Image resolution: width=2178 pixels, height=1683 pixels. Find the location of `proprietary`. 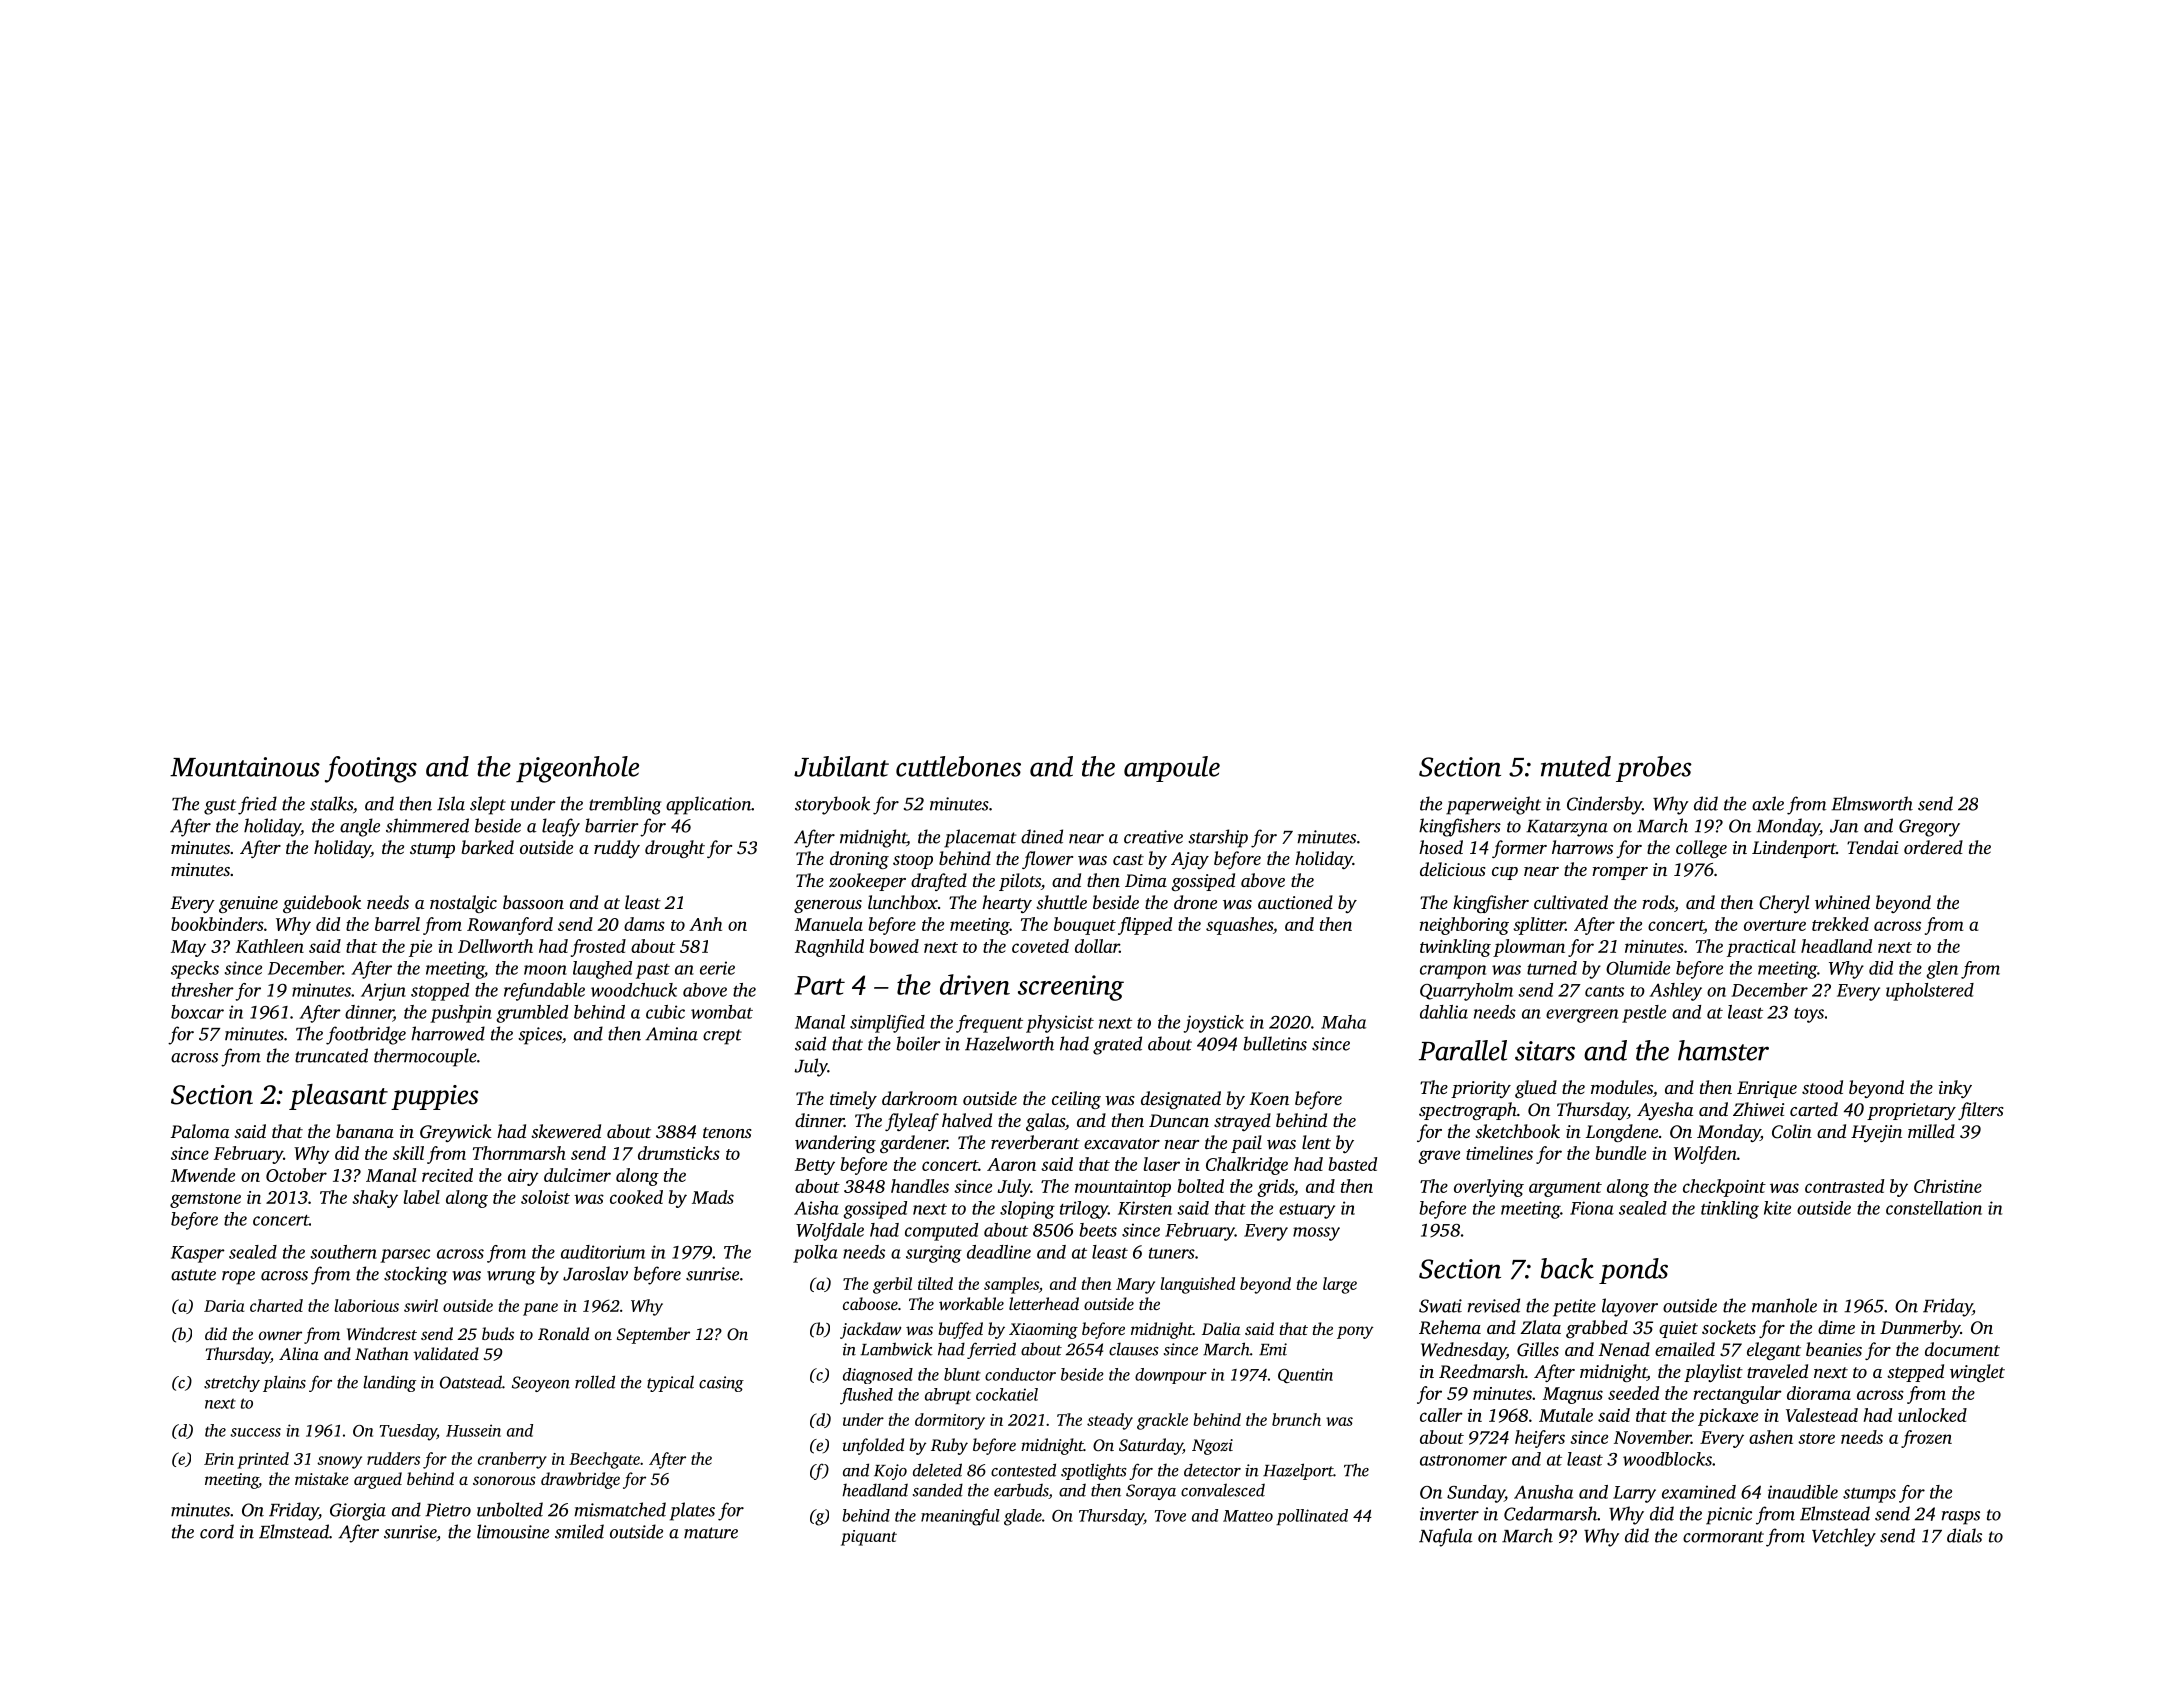

proprietary is located at coordinates (1911, 1111).
